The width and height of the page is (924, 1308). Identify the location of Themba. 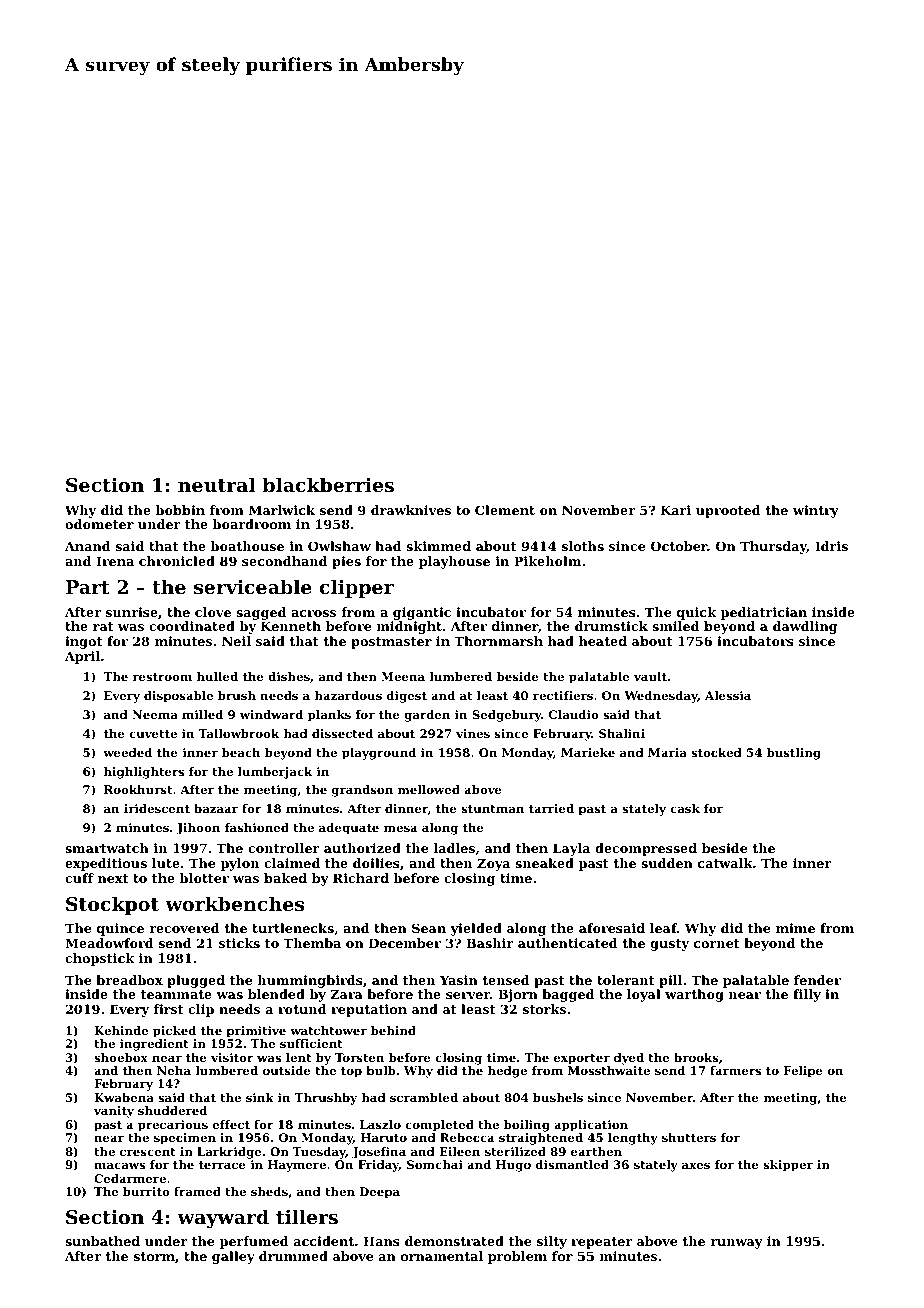
(312, 943).
